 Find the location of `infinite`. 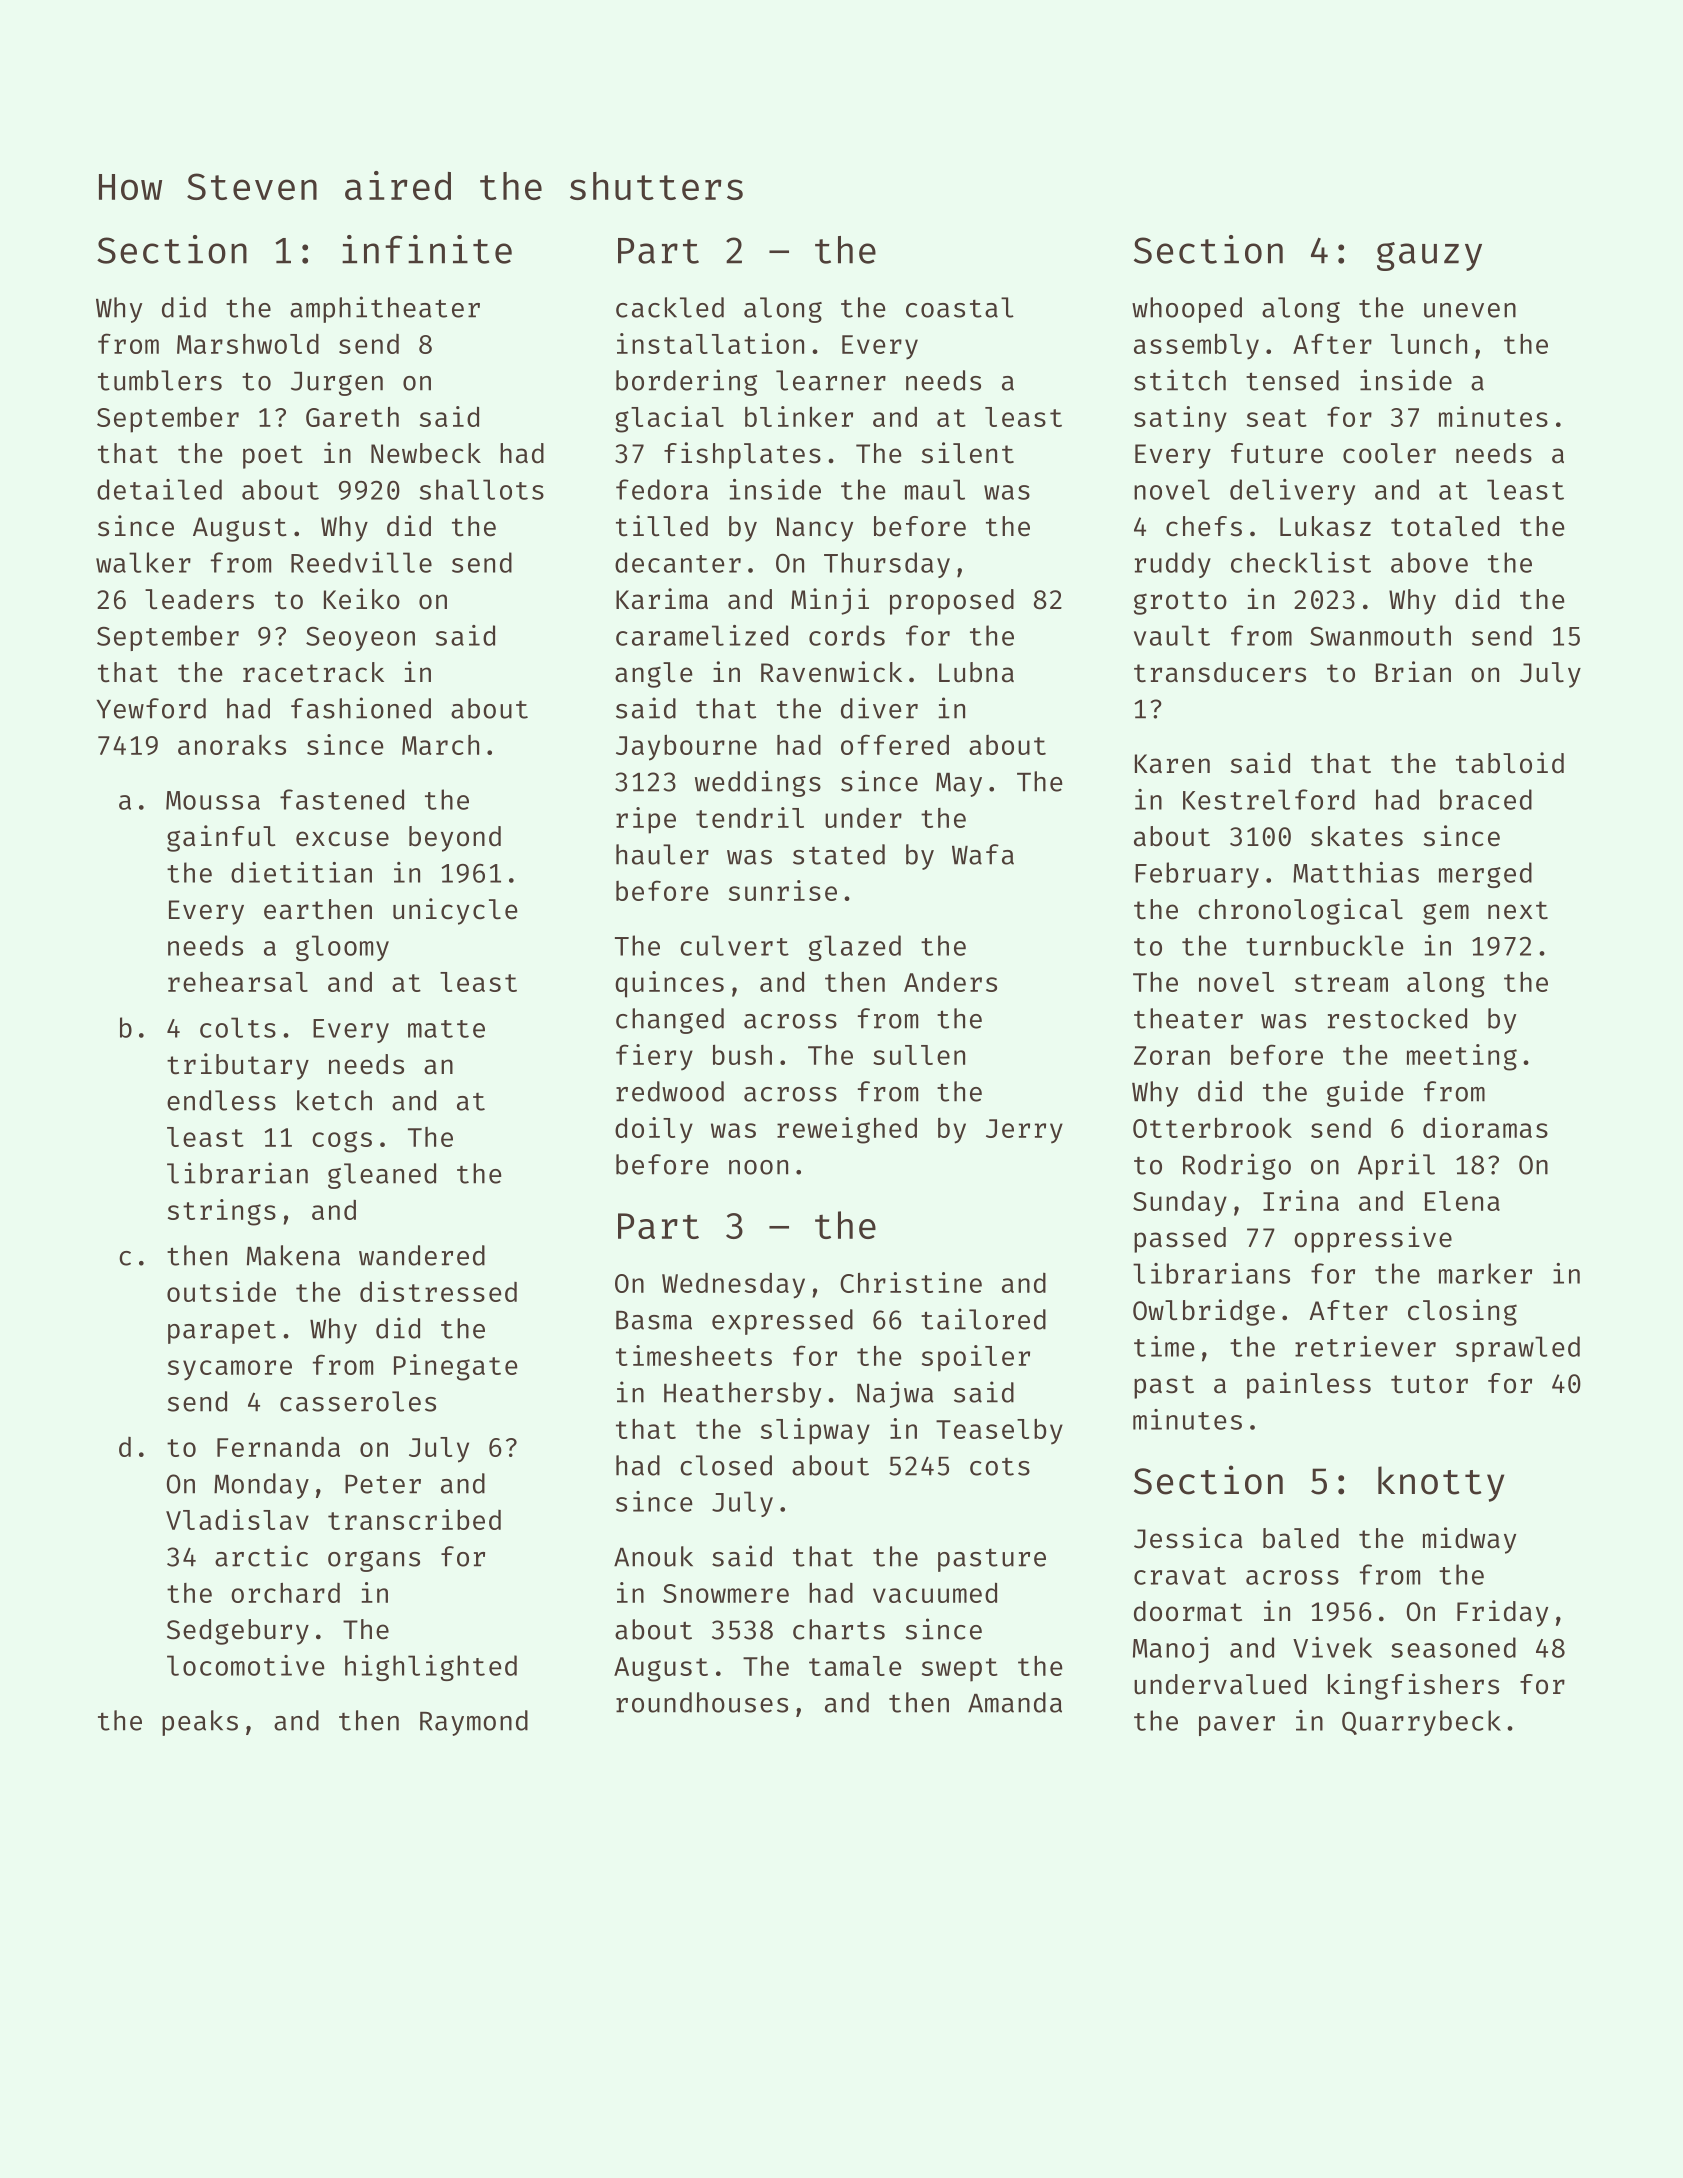

infinite is located at coordinates (427, 249).
